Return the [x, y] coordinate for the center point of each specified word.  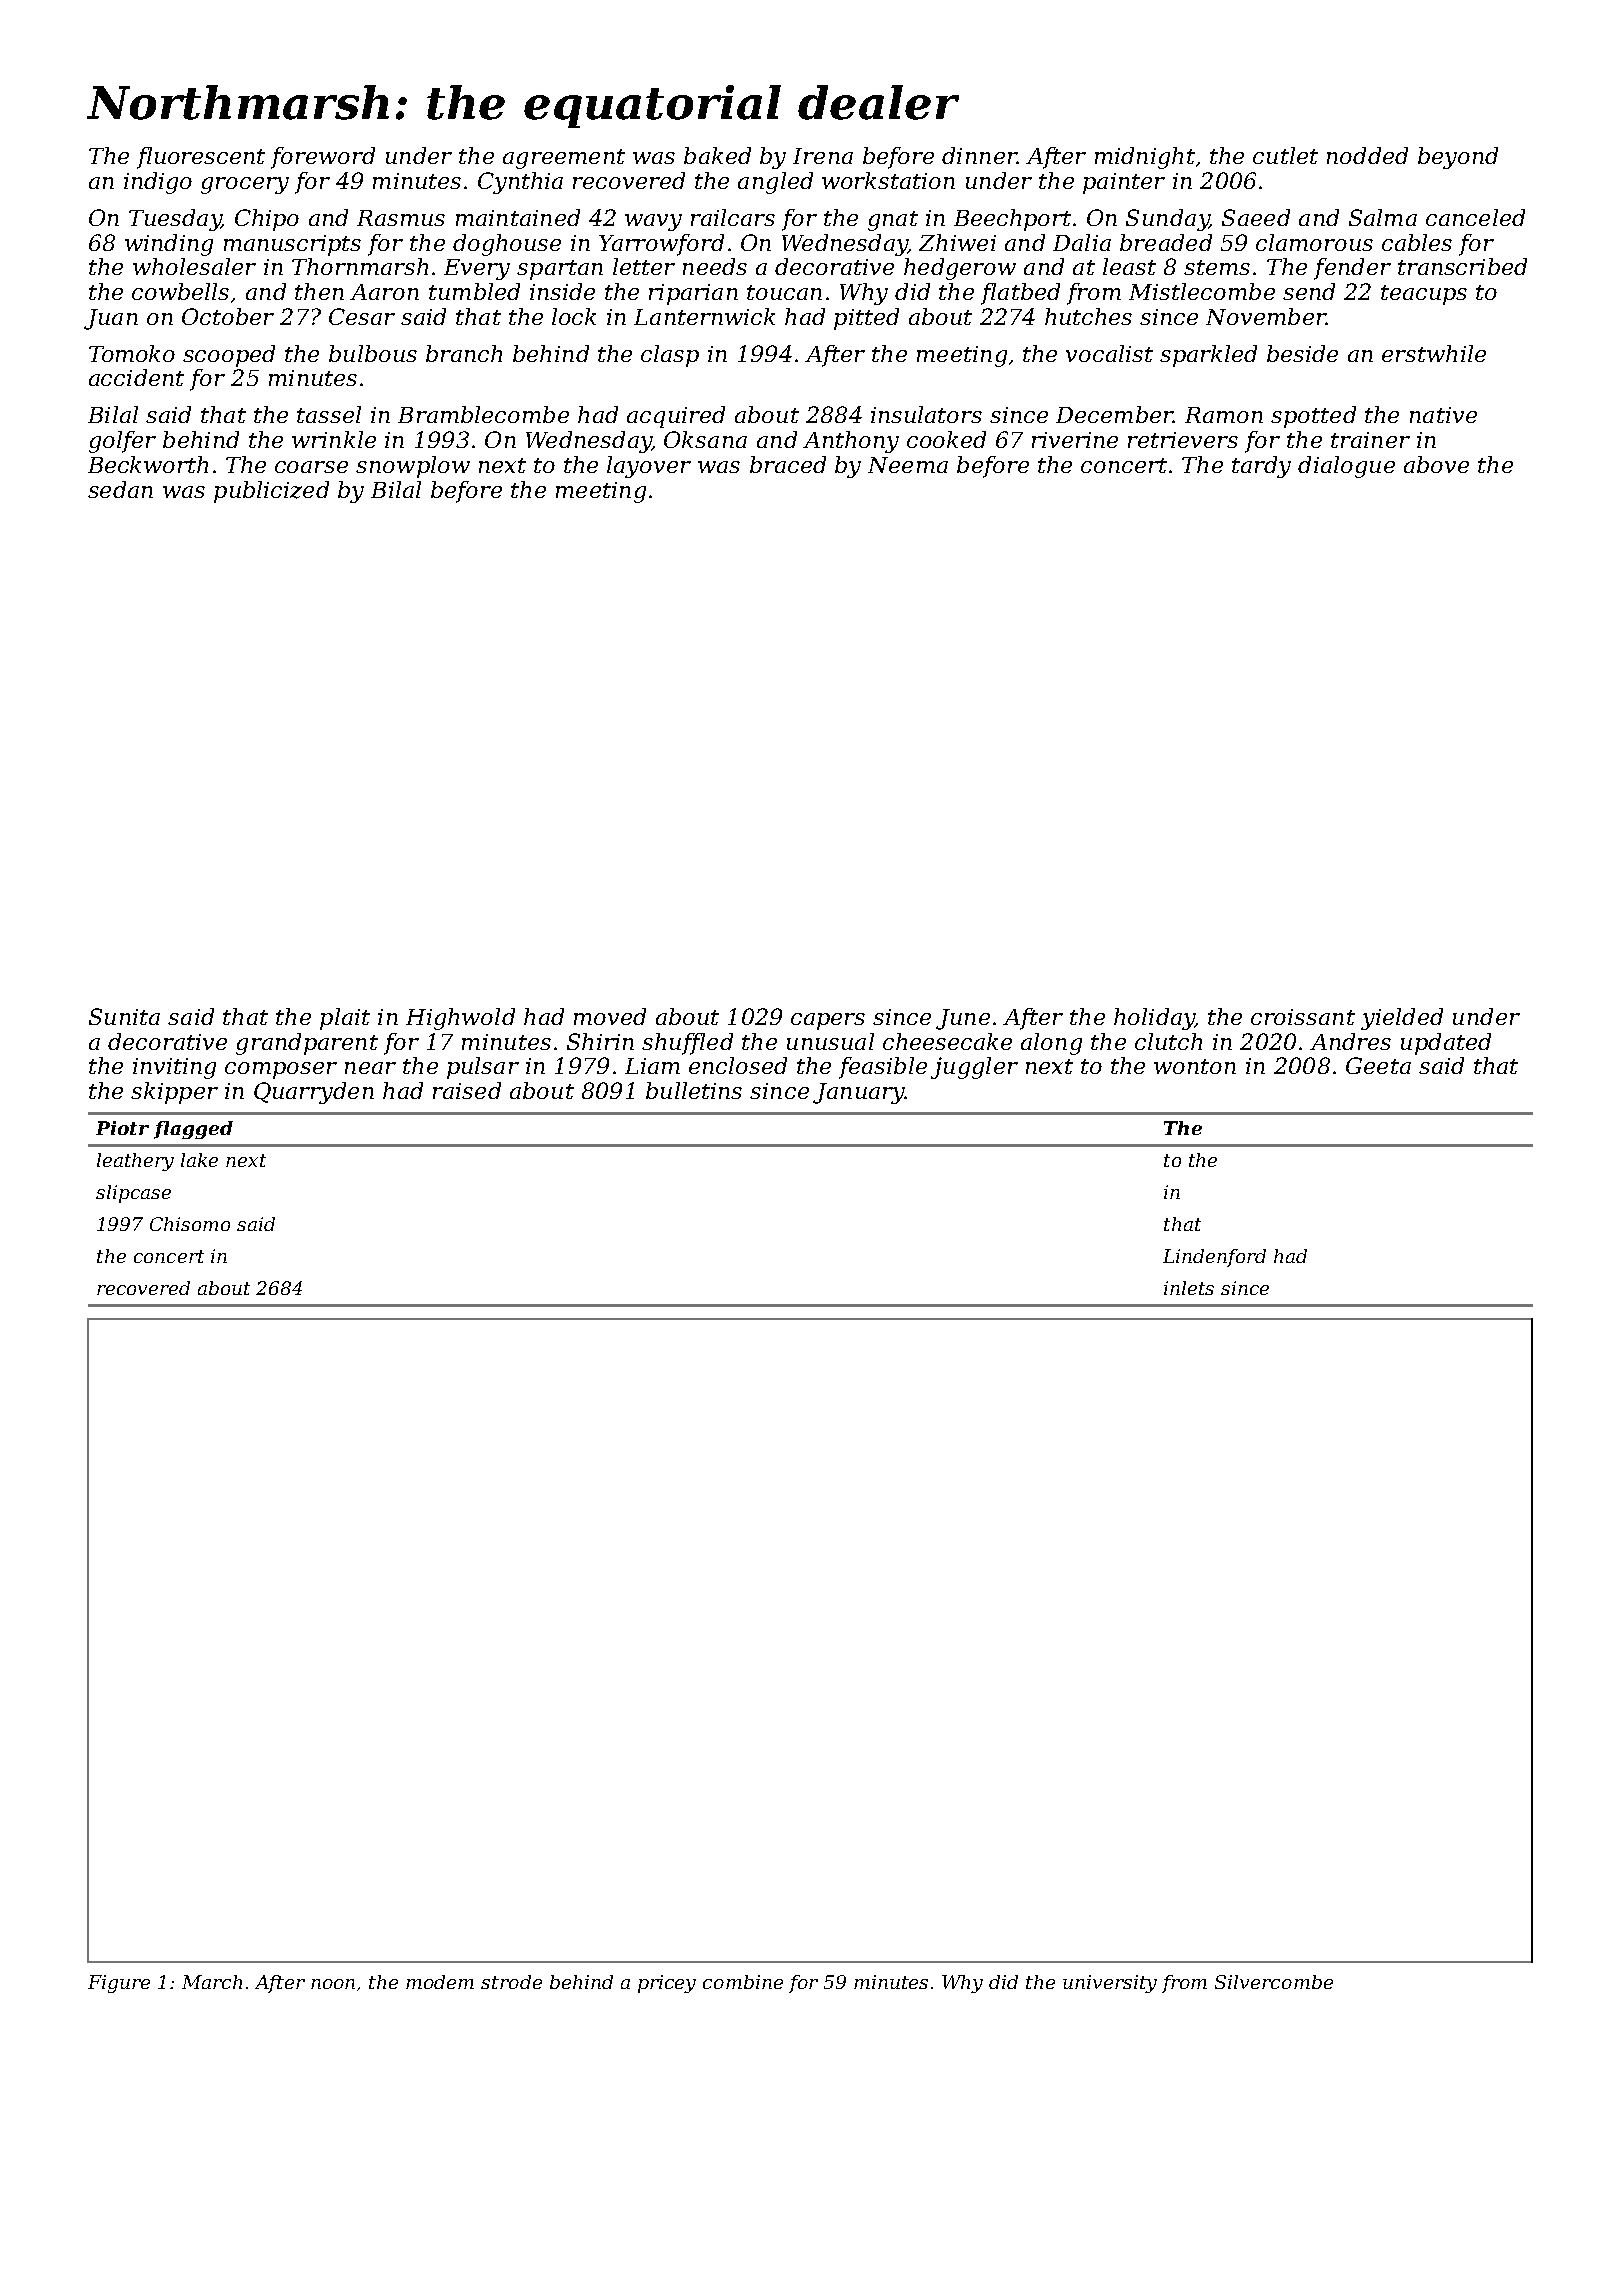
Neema [908, 465]
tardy [1261, 467]
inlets [1189, 1288]
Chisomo [190, 1224]
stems [1217, 267]
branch [464, 353]
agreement [564, 159]
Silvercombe [1274, 1982]
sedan [120, 489]
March [212, 1982]
